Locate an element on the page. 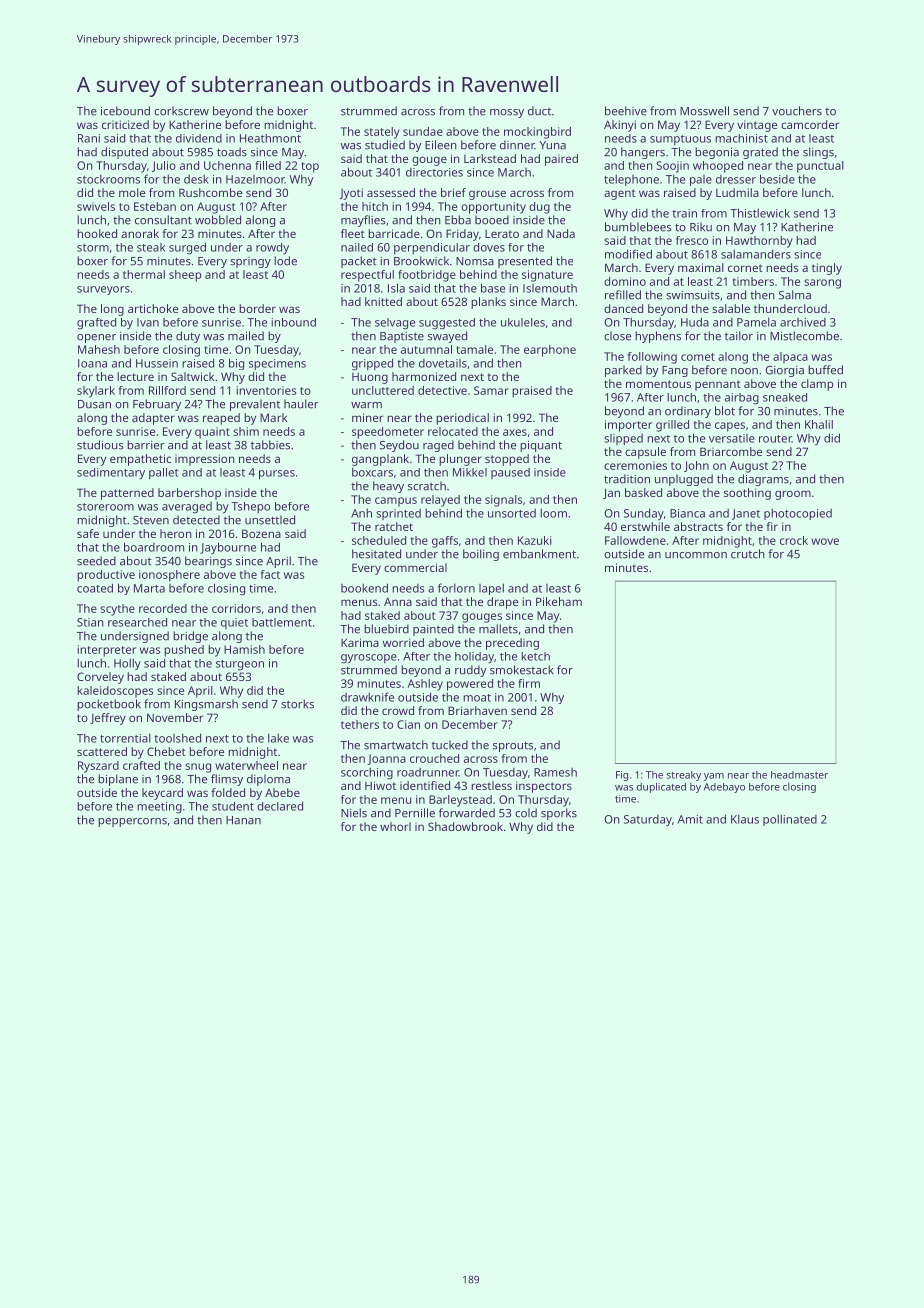  domino is located at coordinates (625, 281).
